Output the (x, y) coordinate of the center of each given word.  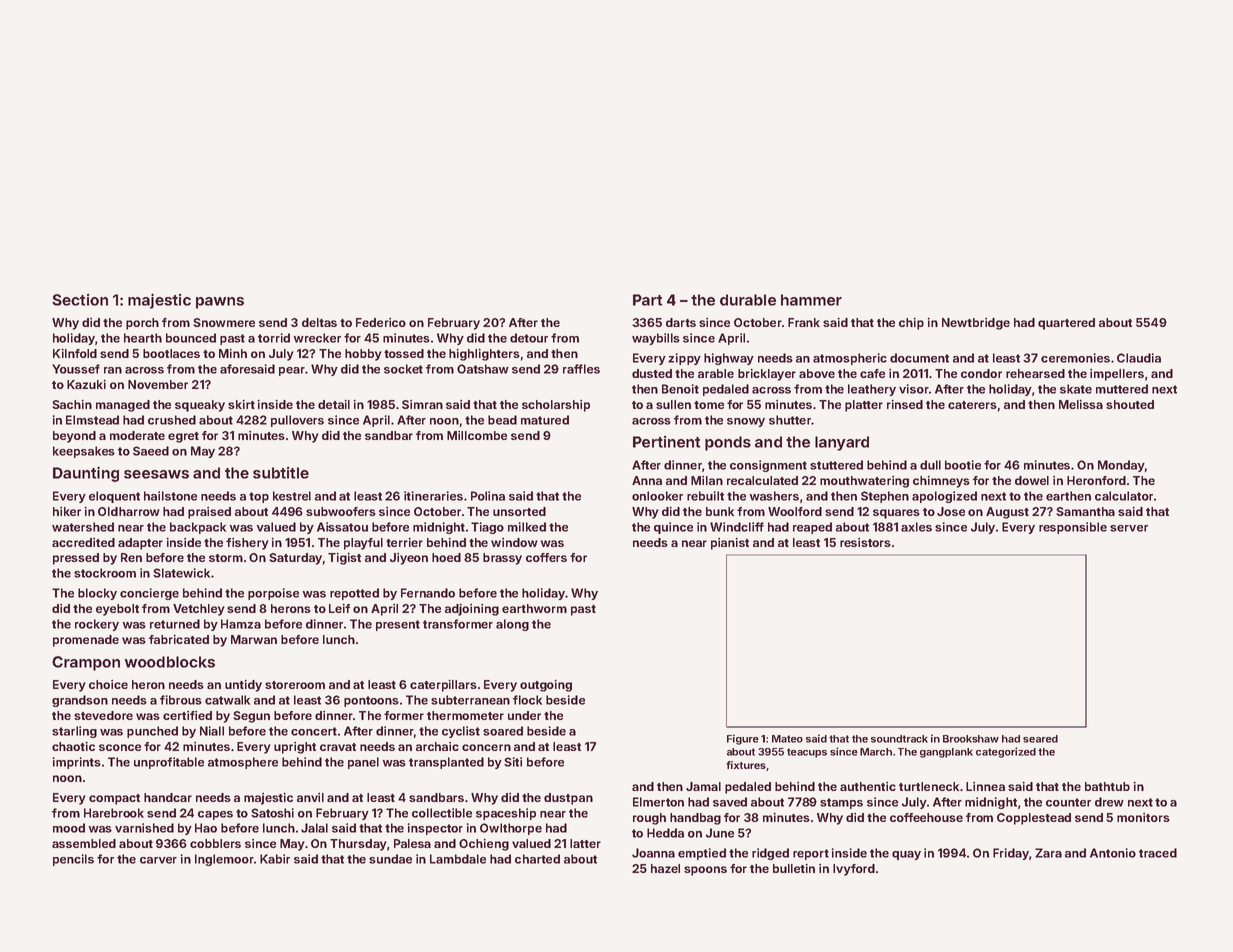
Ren (131, 557)
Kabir (275, 859)
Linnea (985, 786)
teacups (807, 753)
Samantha (1085, 511)
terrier (404, 542)
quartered (1066, 324)
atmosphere (243, 763)
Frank (804, 322)
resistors (865, 542)
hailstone (170, 496)
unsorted (519, 511)
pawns (220, 303)
